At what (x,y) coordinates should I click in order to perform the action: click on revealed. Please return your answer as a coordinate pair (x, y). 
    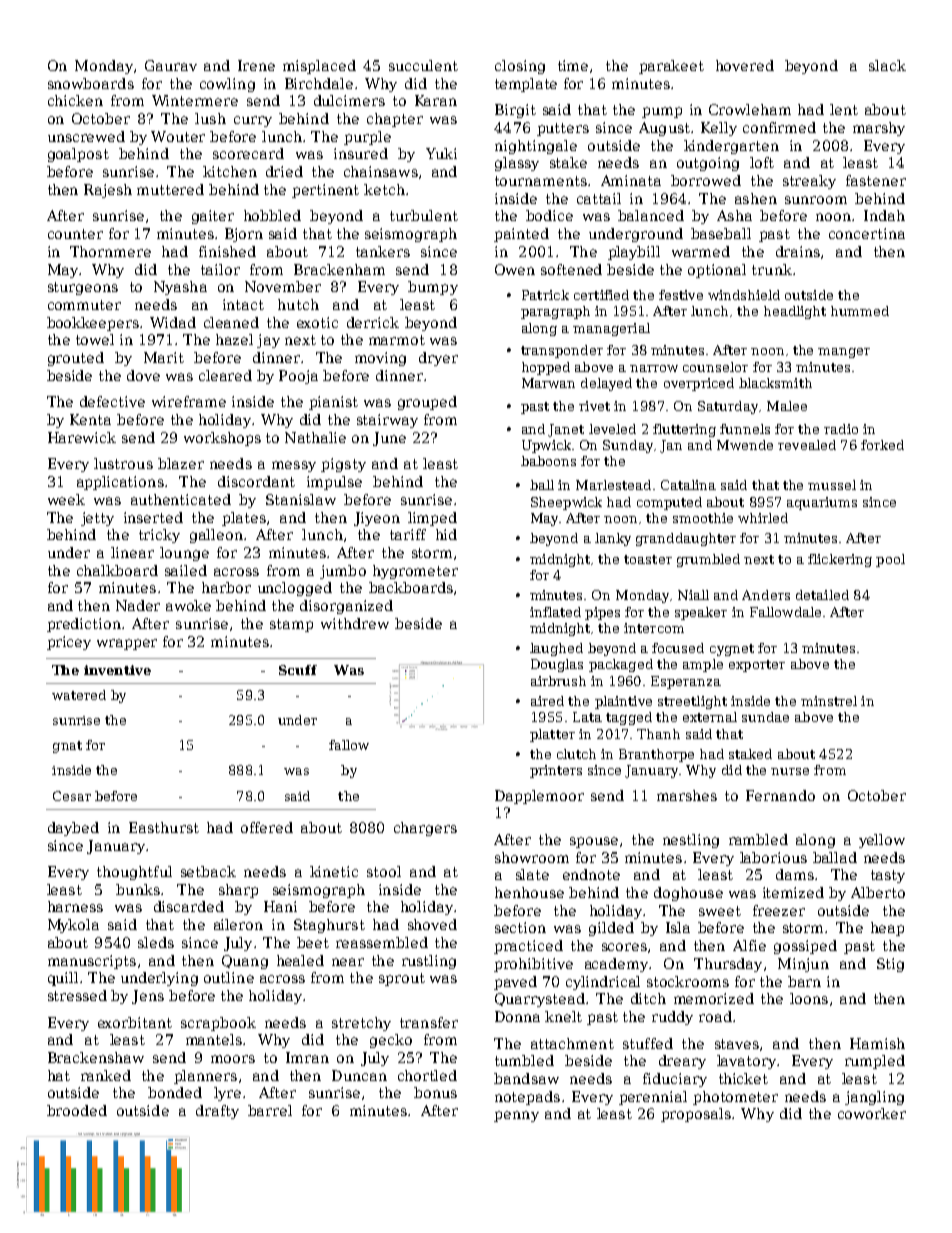
    Looking at the image, I should click on (807, 445).
